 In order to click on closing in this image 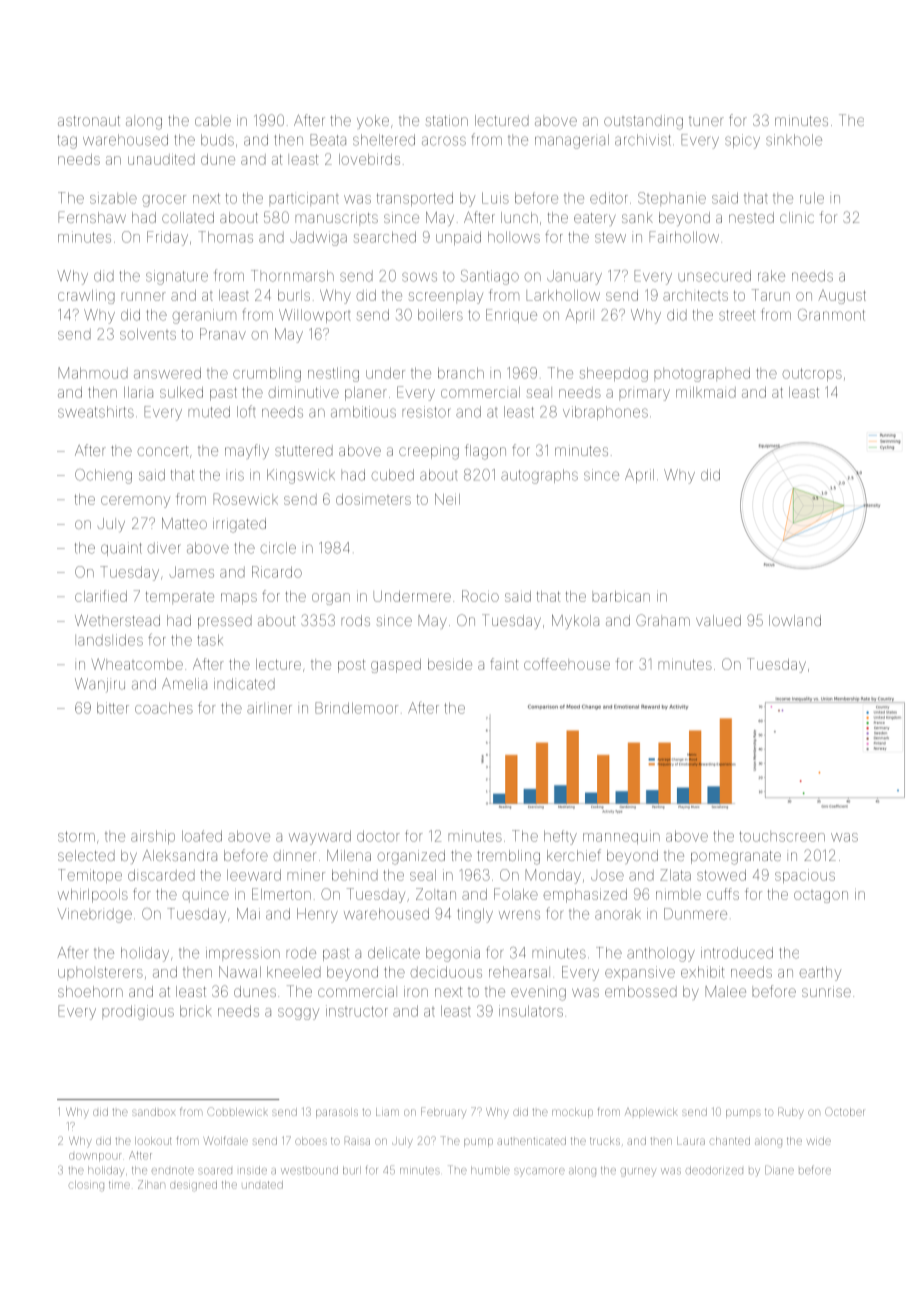, I will do `click(86, 1186)`.
